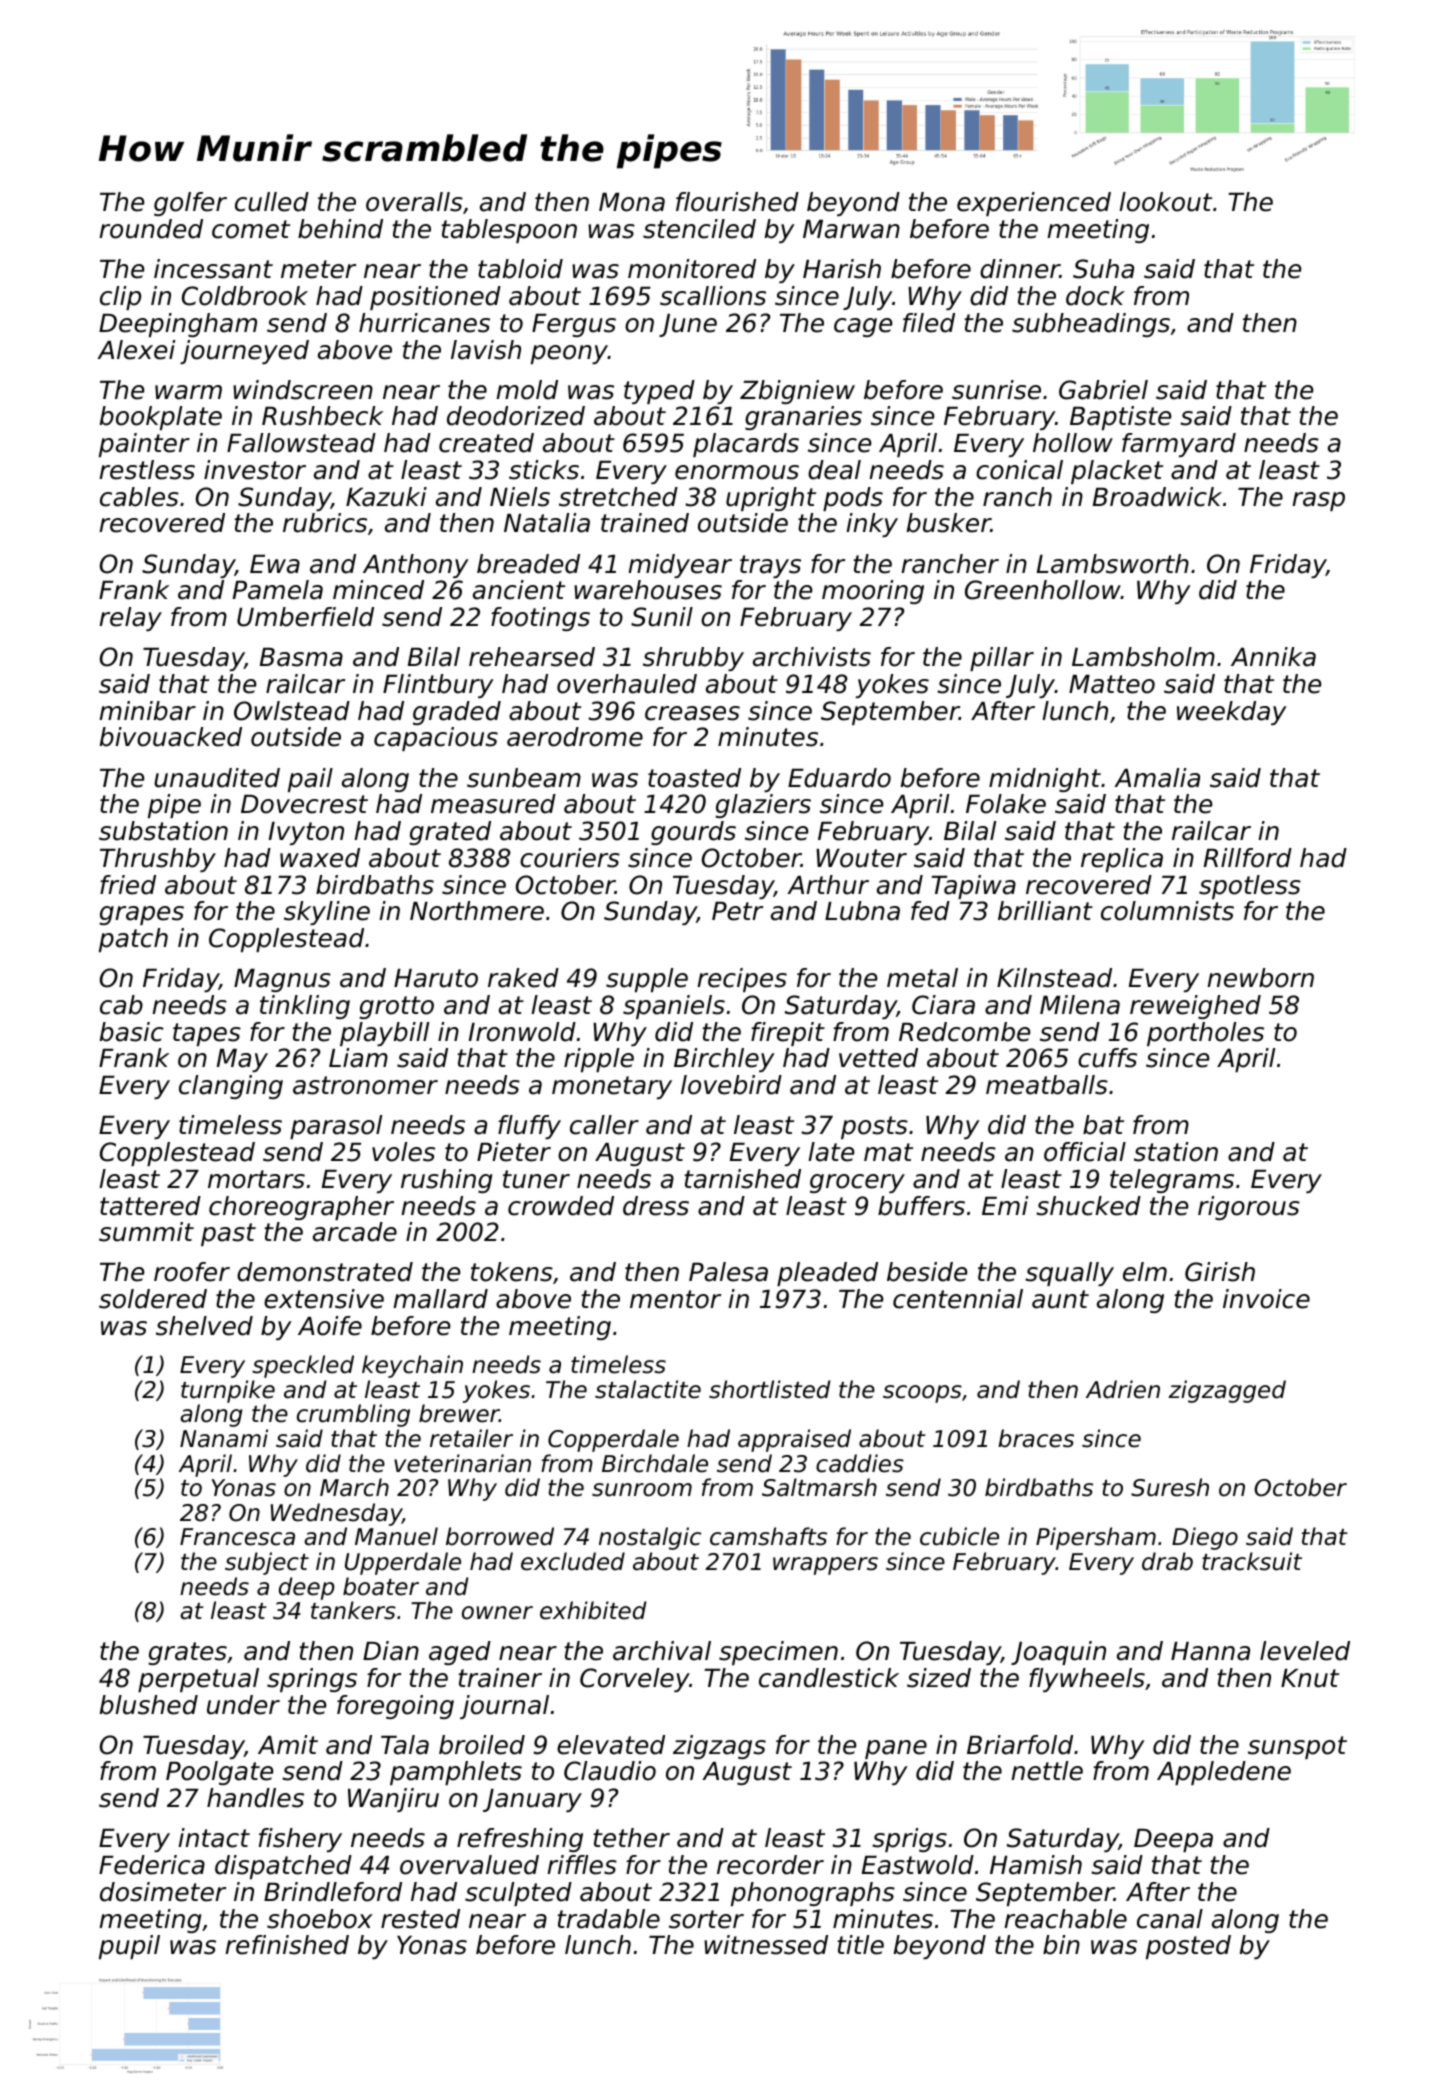  Describe the element at coordinates (219, 1773) in the document. I see `Poolgate` at that location.
